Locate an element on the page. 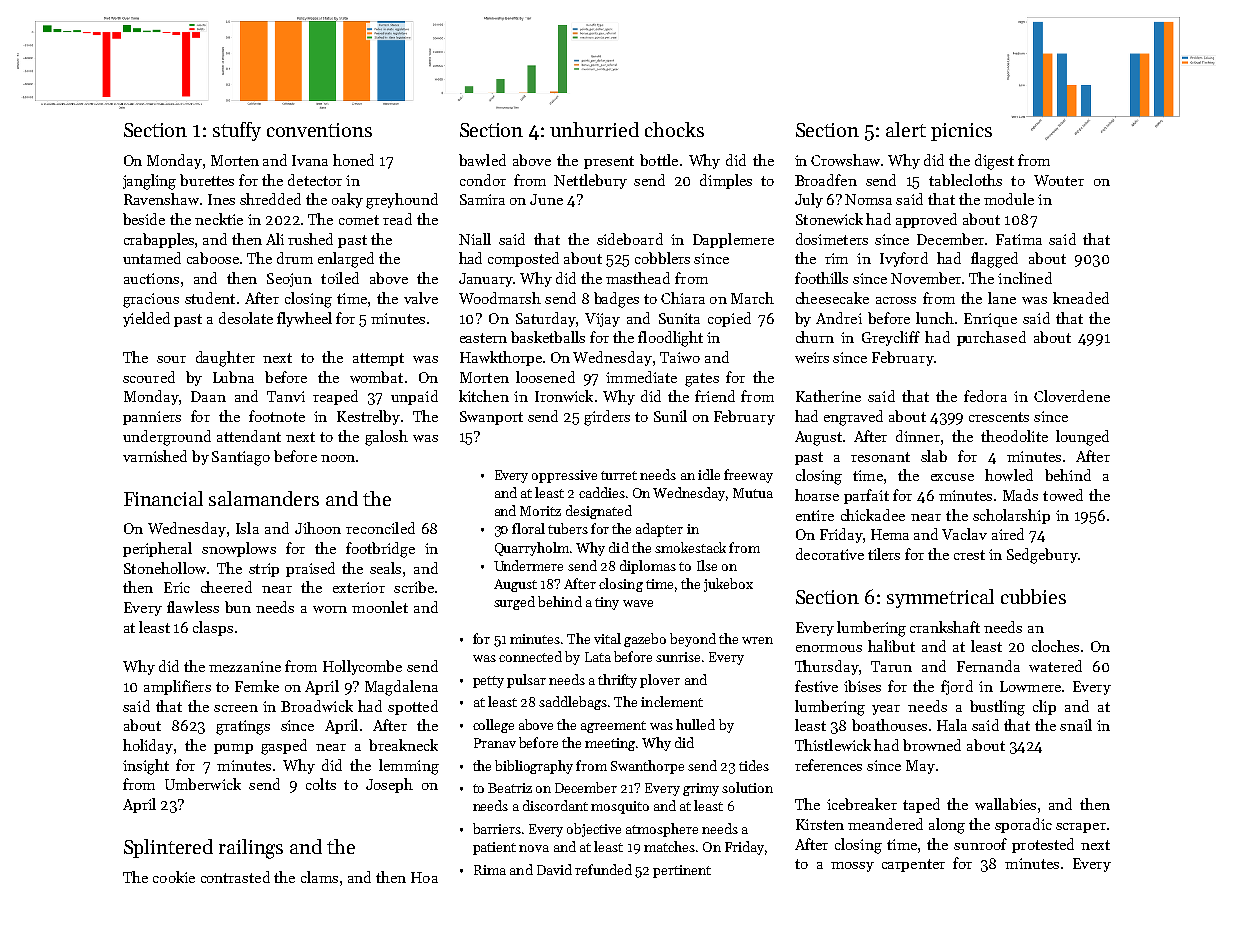 The height and width of the document is (952, 1233). foothills is located at coordinates (821, 278).
